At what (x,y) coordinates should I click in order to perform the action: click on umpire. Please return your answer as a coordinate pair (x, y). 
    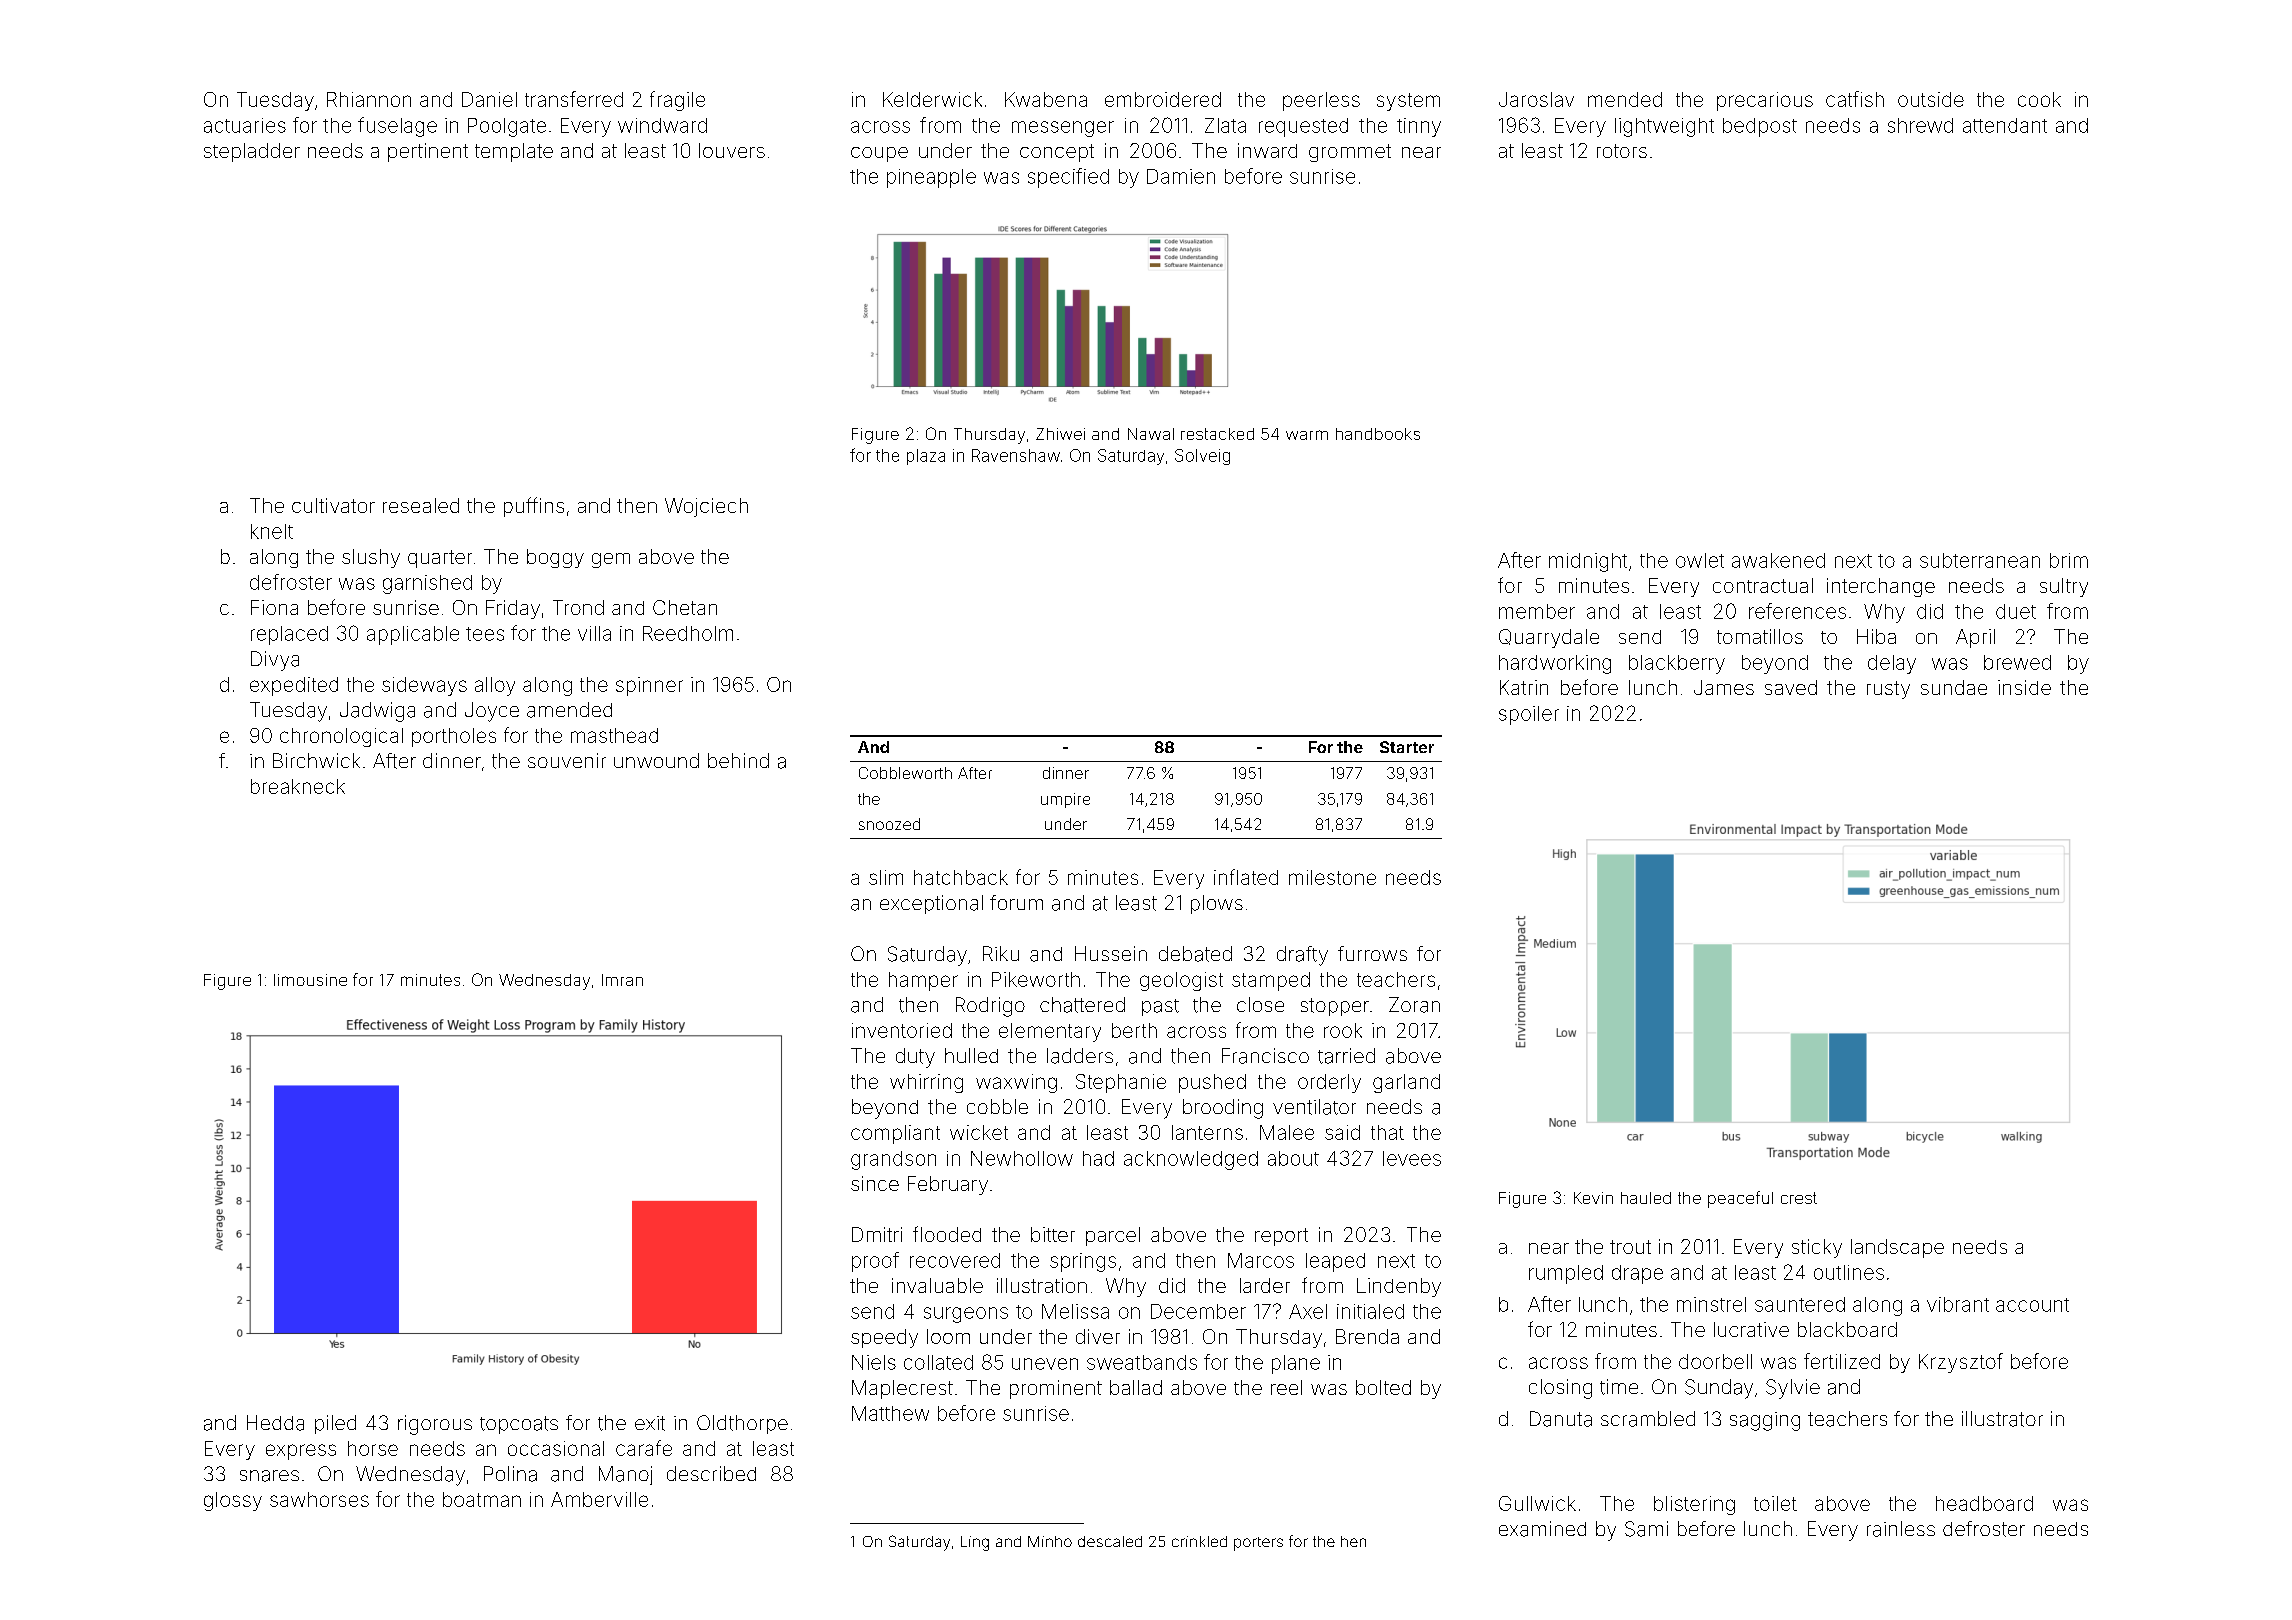
    Looking at the image, I should click on (1065, 800).
